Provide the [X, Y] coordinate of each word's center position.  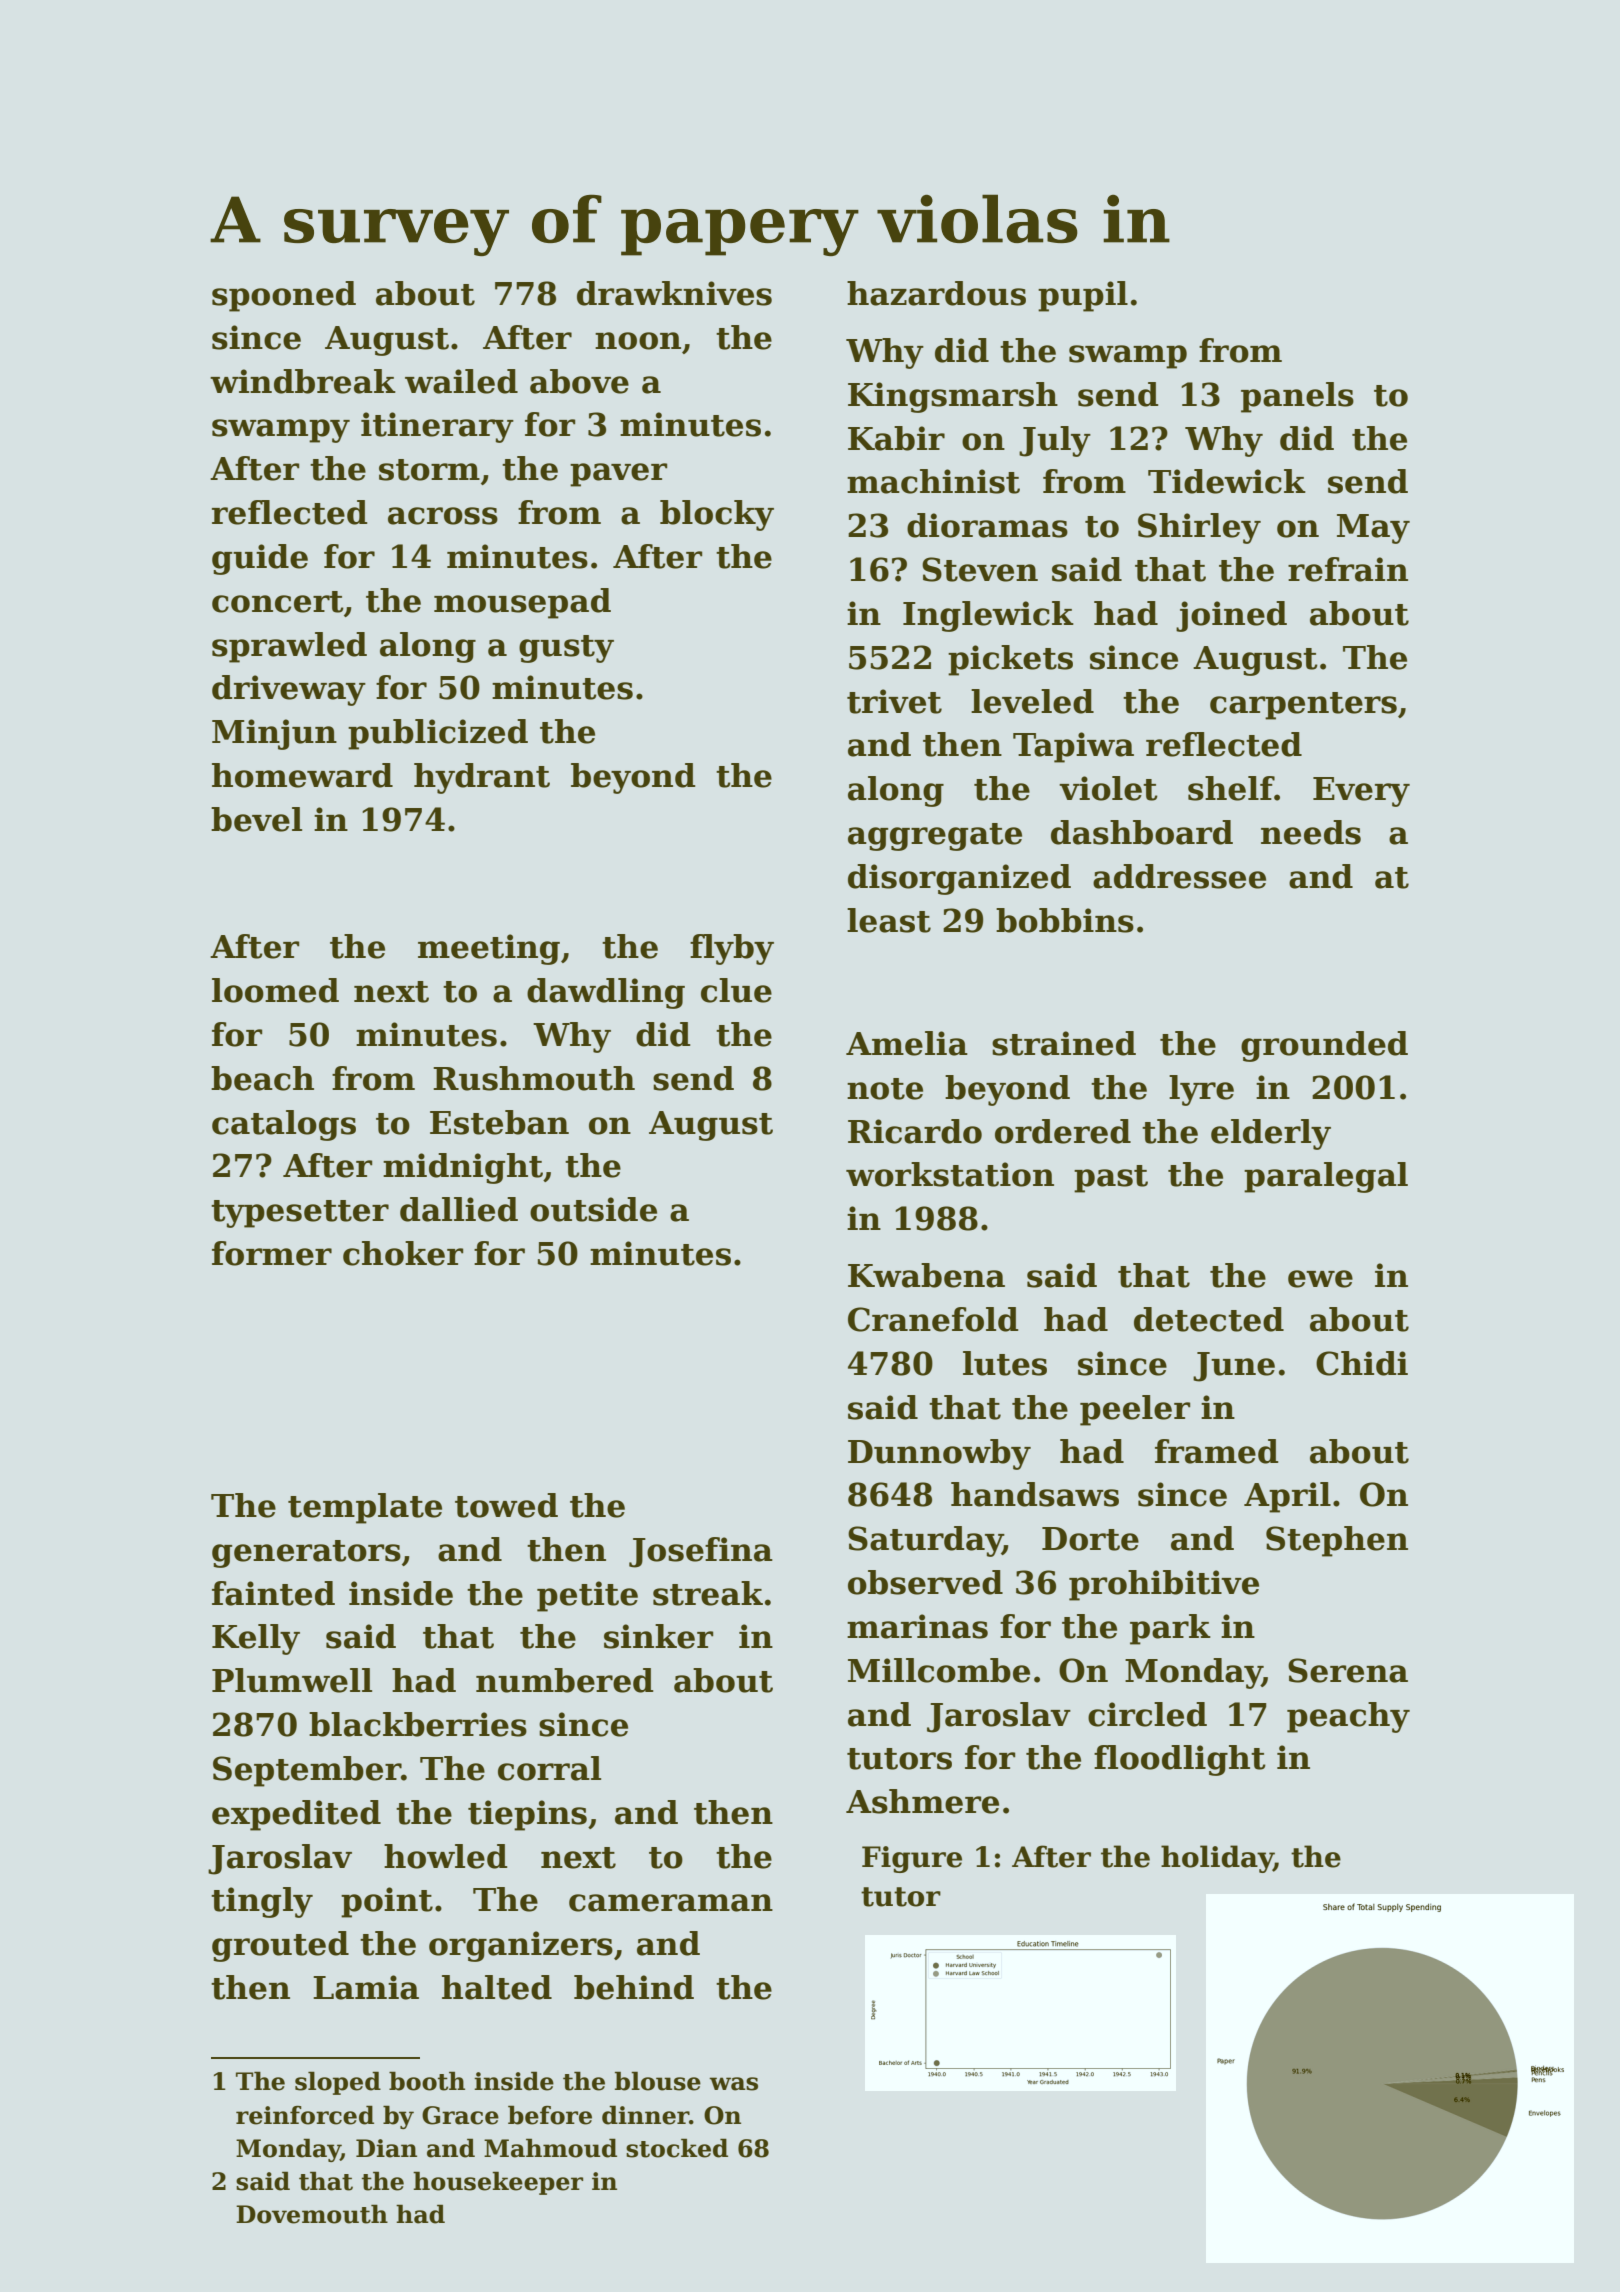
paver [618, 475]
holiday [1217, 1859]
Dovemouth [312, 2214]
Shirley [1199, 528]
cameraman [671, 1903]
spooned [284, 296]
